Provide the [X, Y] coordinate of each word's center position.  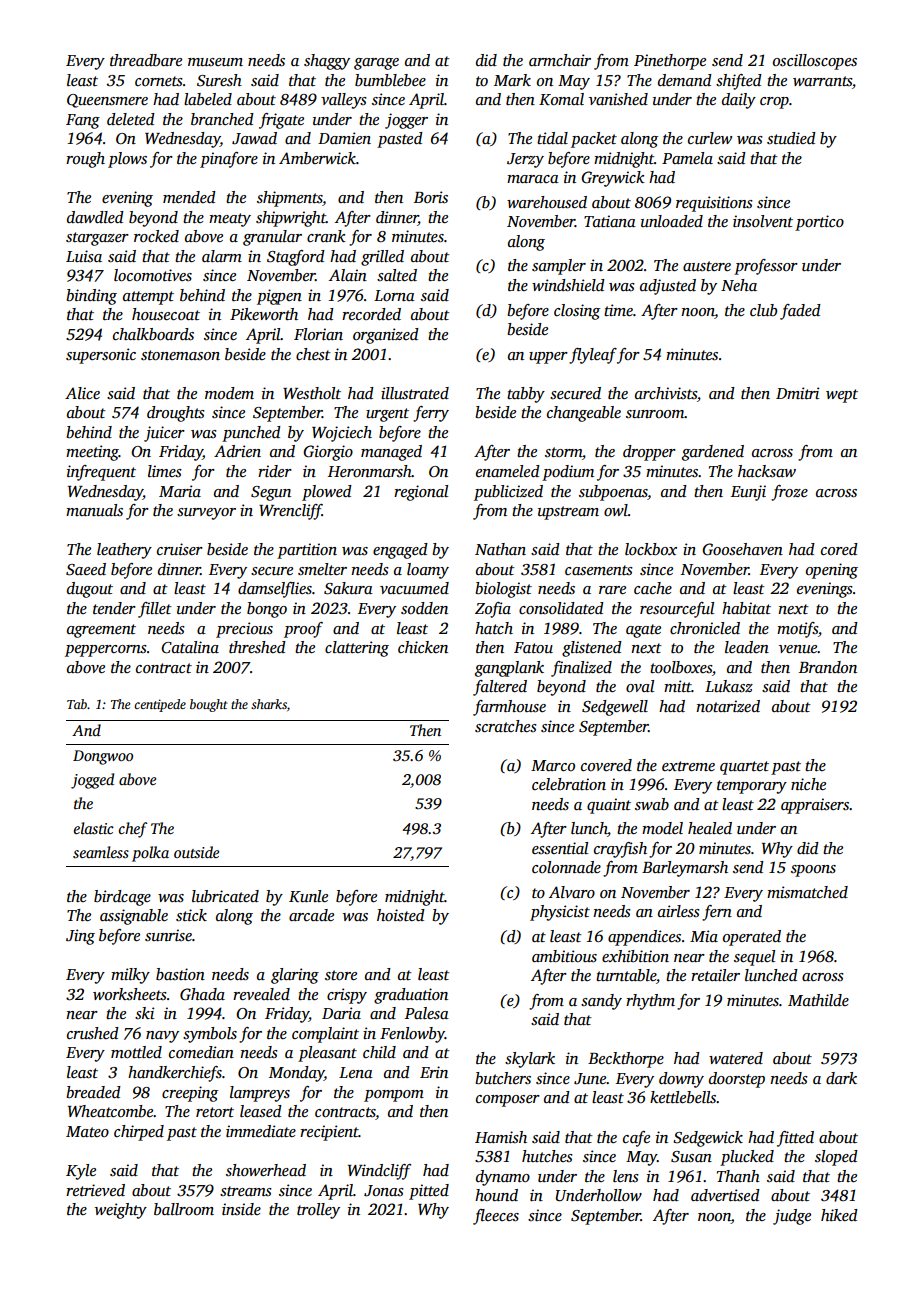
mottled [136, 1052]
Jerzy [525, 160]
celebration [569, 784]
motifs [797, 630]
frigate [281, 121]
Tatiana [610, 221]
